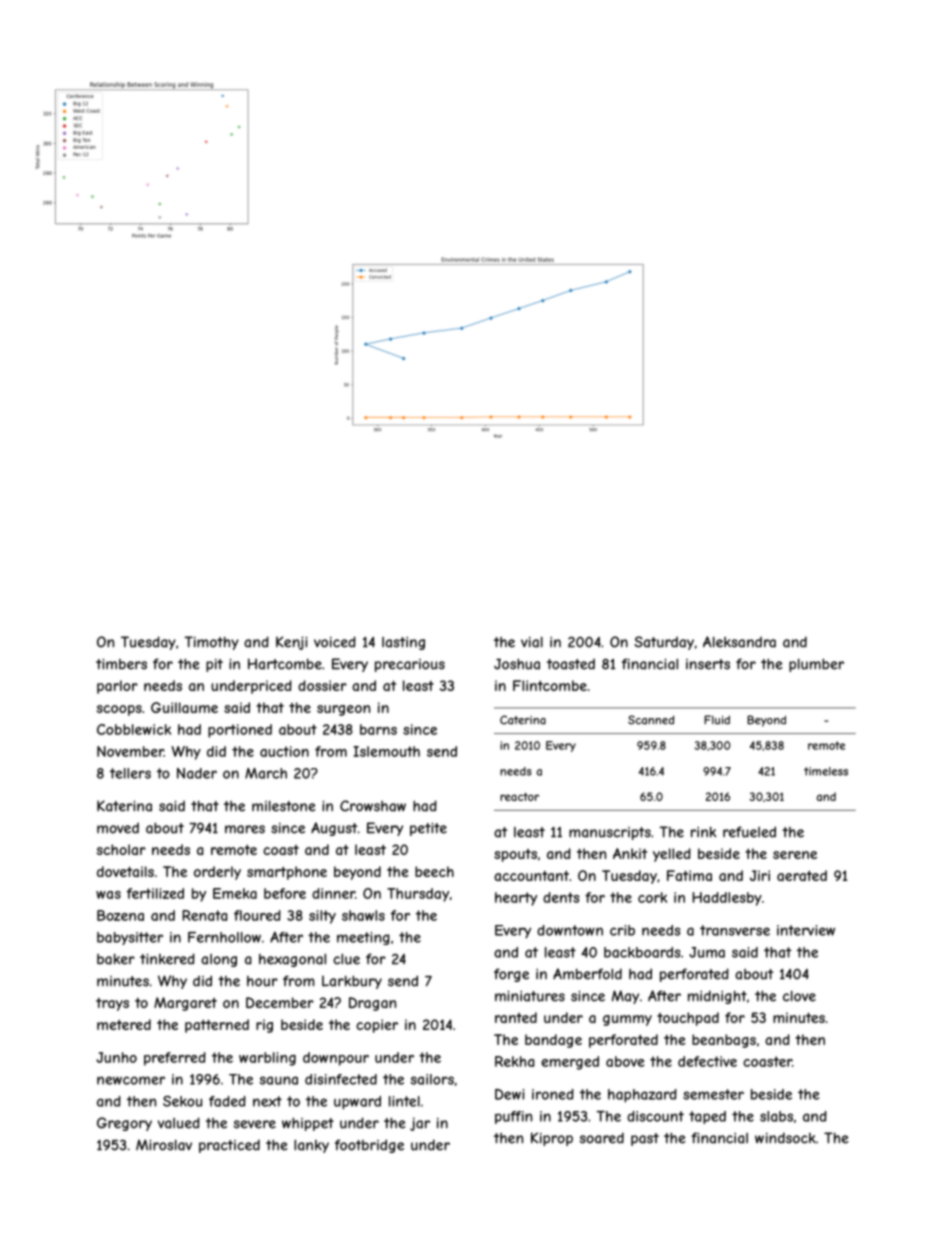  Describe the element at coordinates (434, 871) in the screenshot. I see `beech` at that location.
